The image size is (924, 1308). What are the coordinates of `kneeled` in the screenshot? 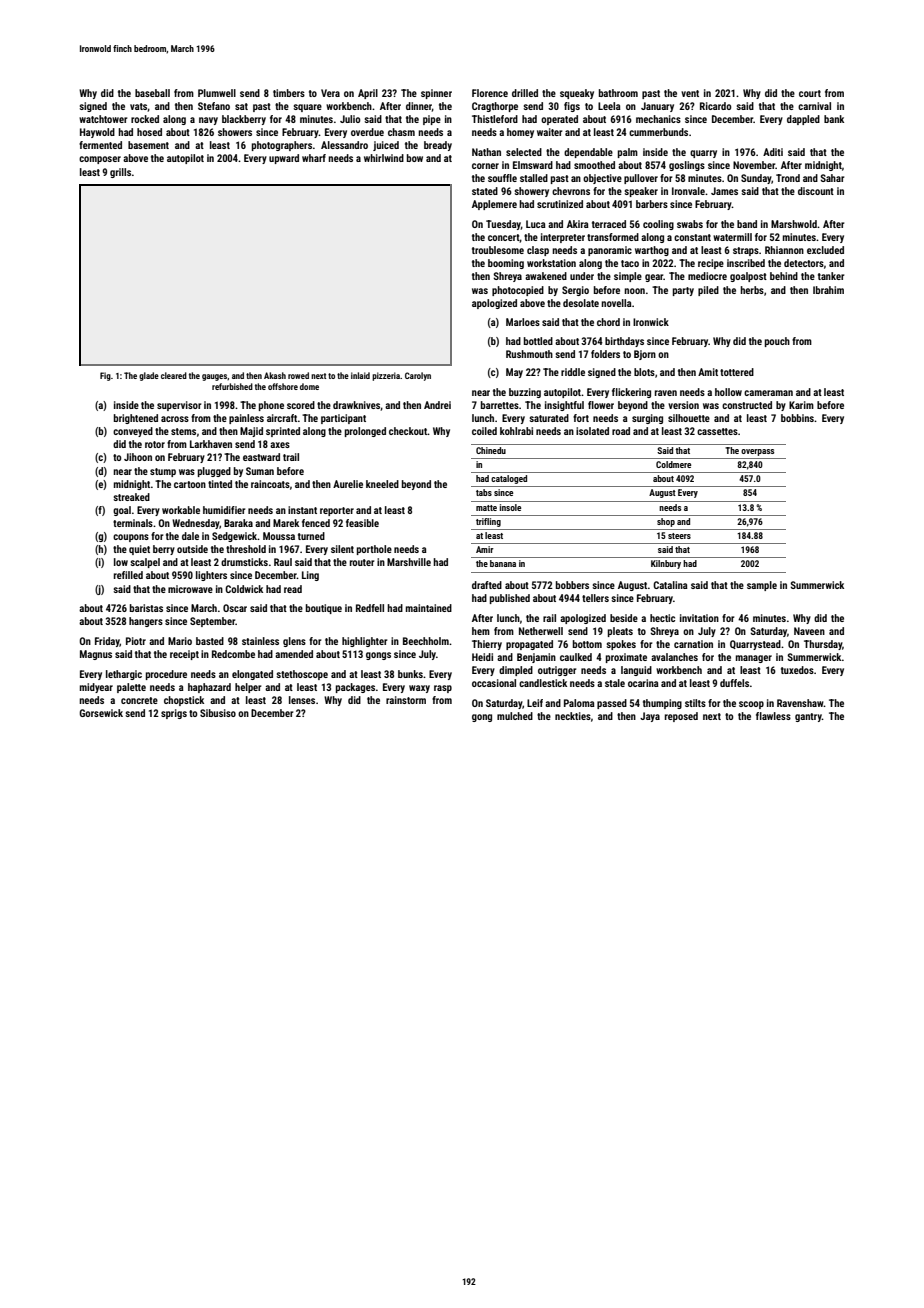 It's located at (382, 484).
